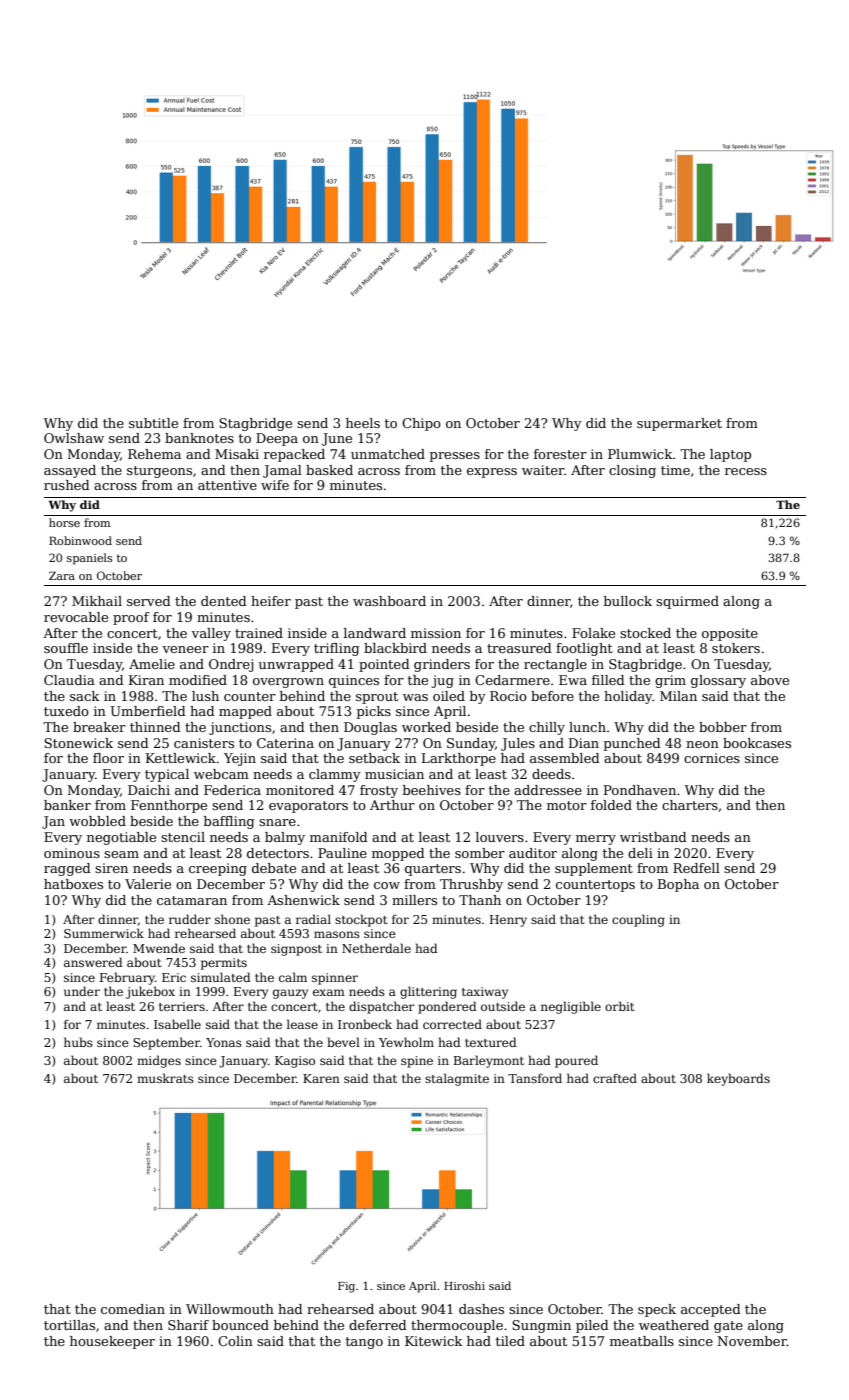 This document has width=849, height=1400. What do you see at coordinates (159, 948) in the document?
I see `Mwende` at bounding box center [159, 948].
